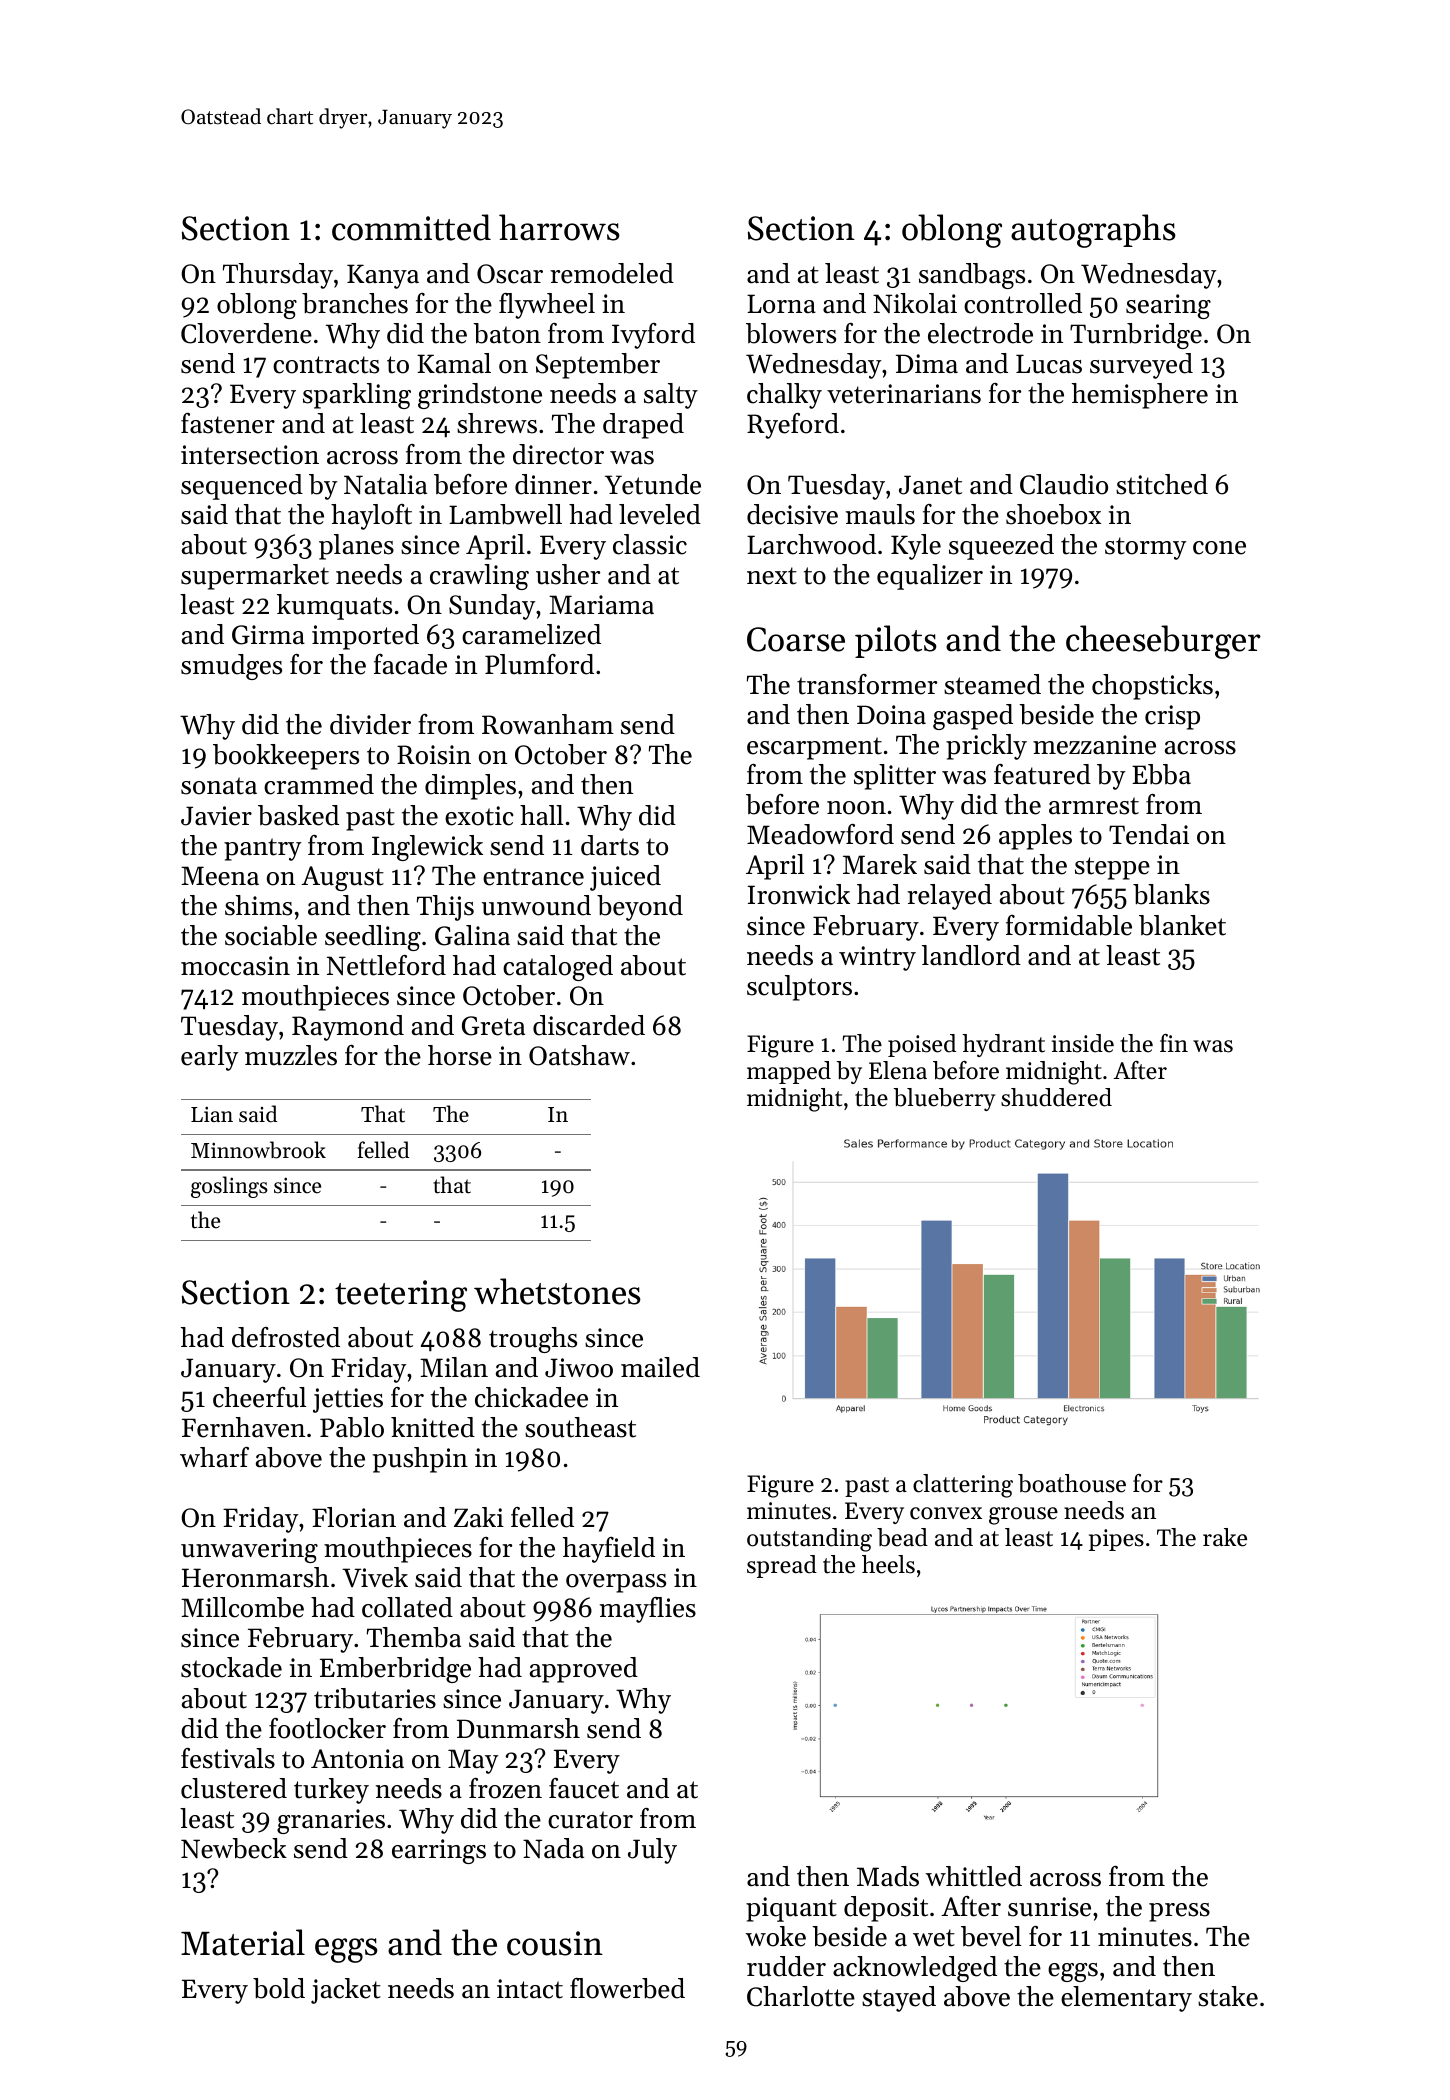 The width and height of the document is (1450, 2100). I want to click on whetstones, so click(557, 1291).
